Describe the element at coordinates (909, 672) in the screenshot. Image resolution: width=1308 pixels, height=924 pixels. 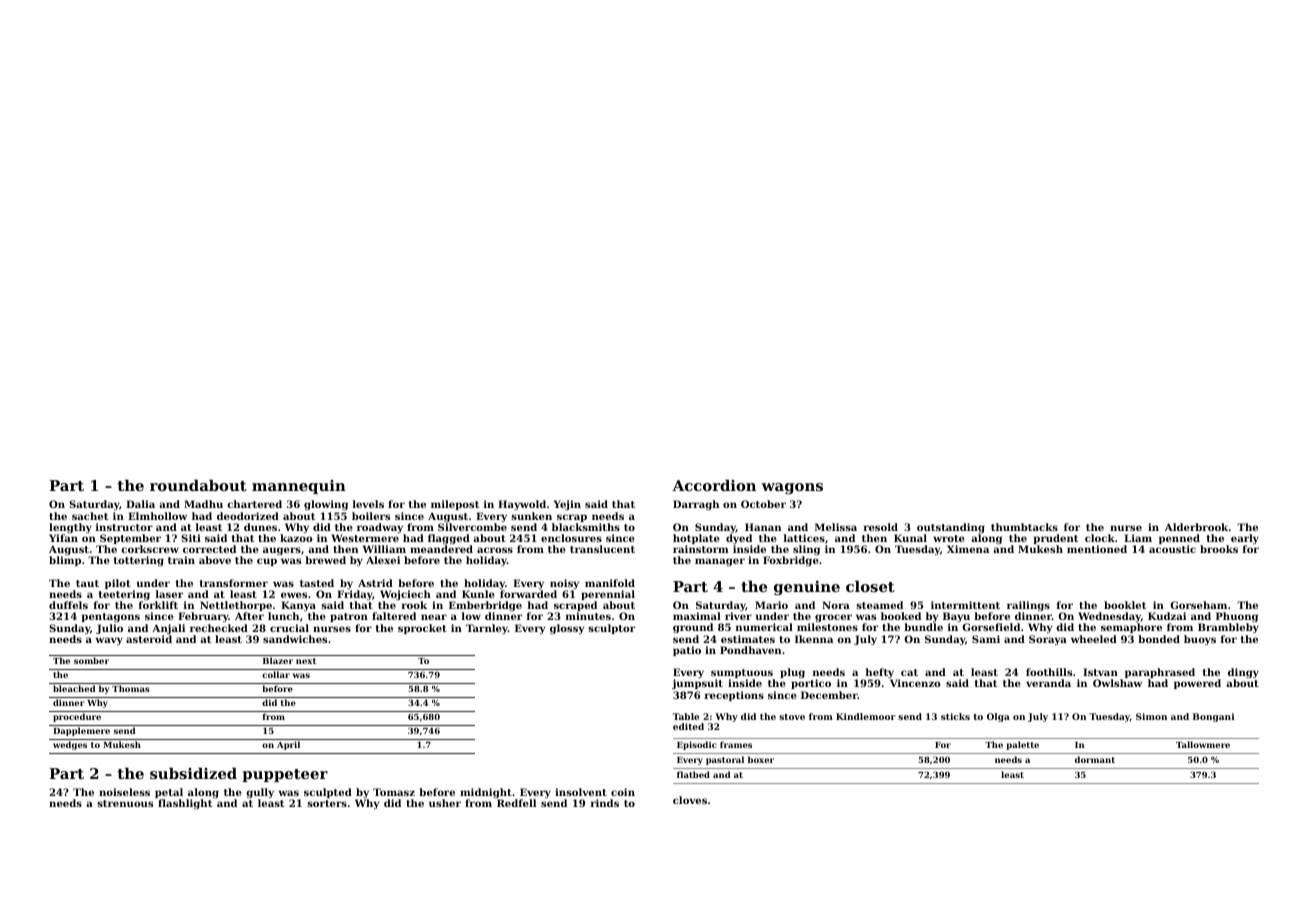
I see `cat` at that location.
